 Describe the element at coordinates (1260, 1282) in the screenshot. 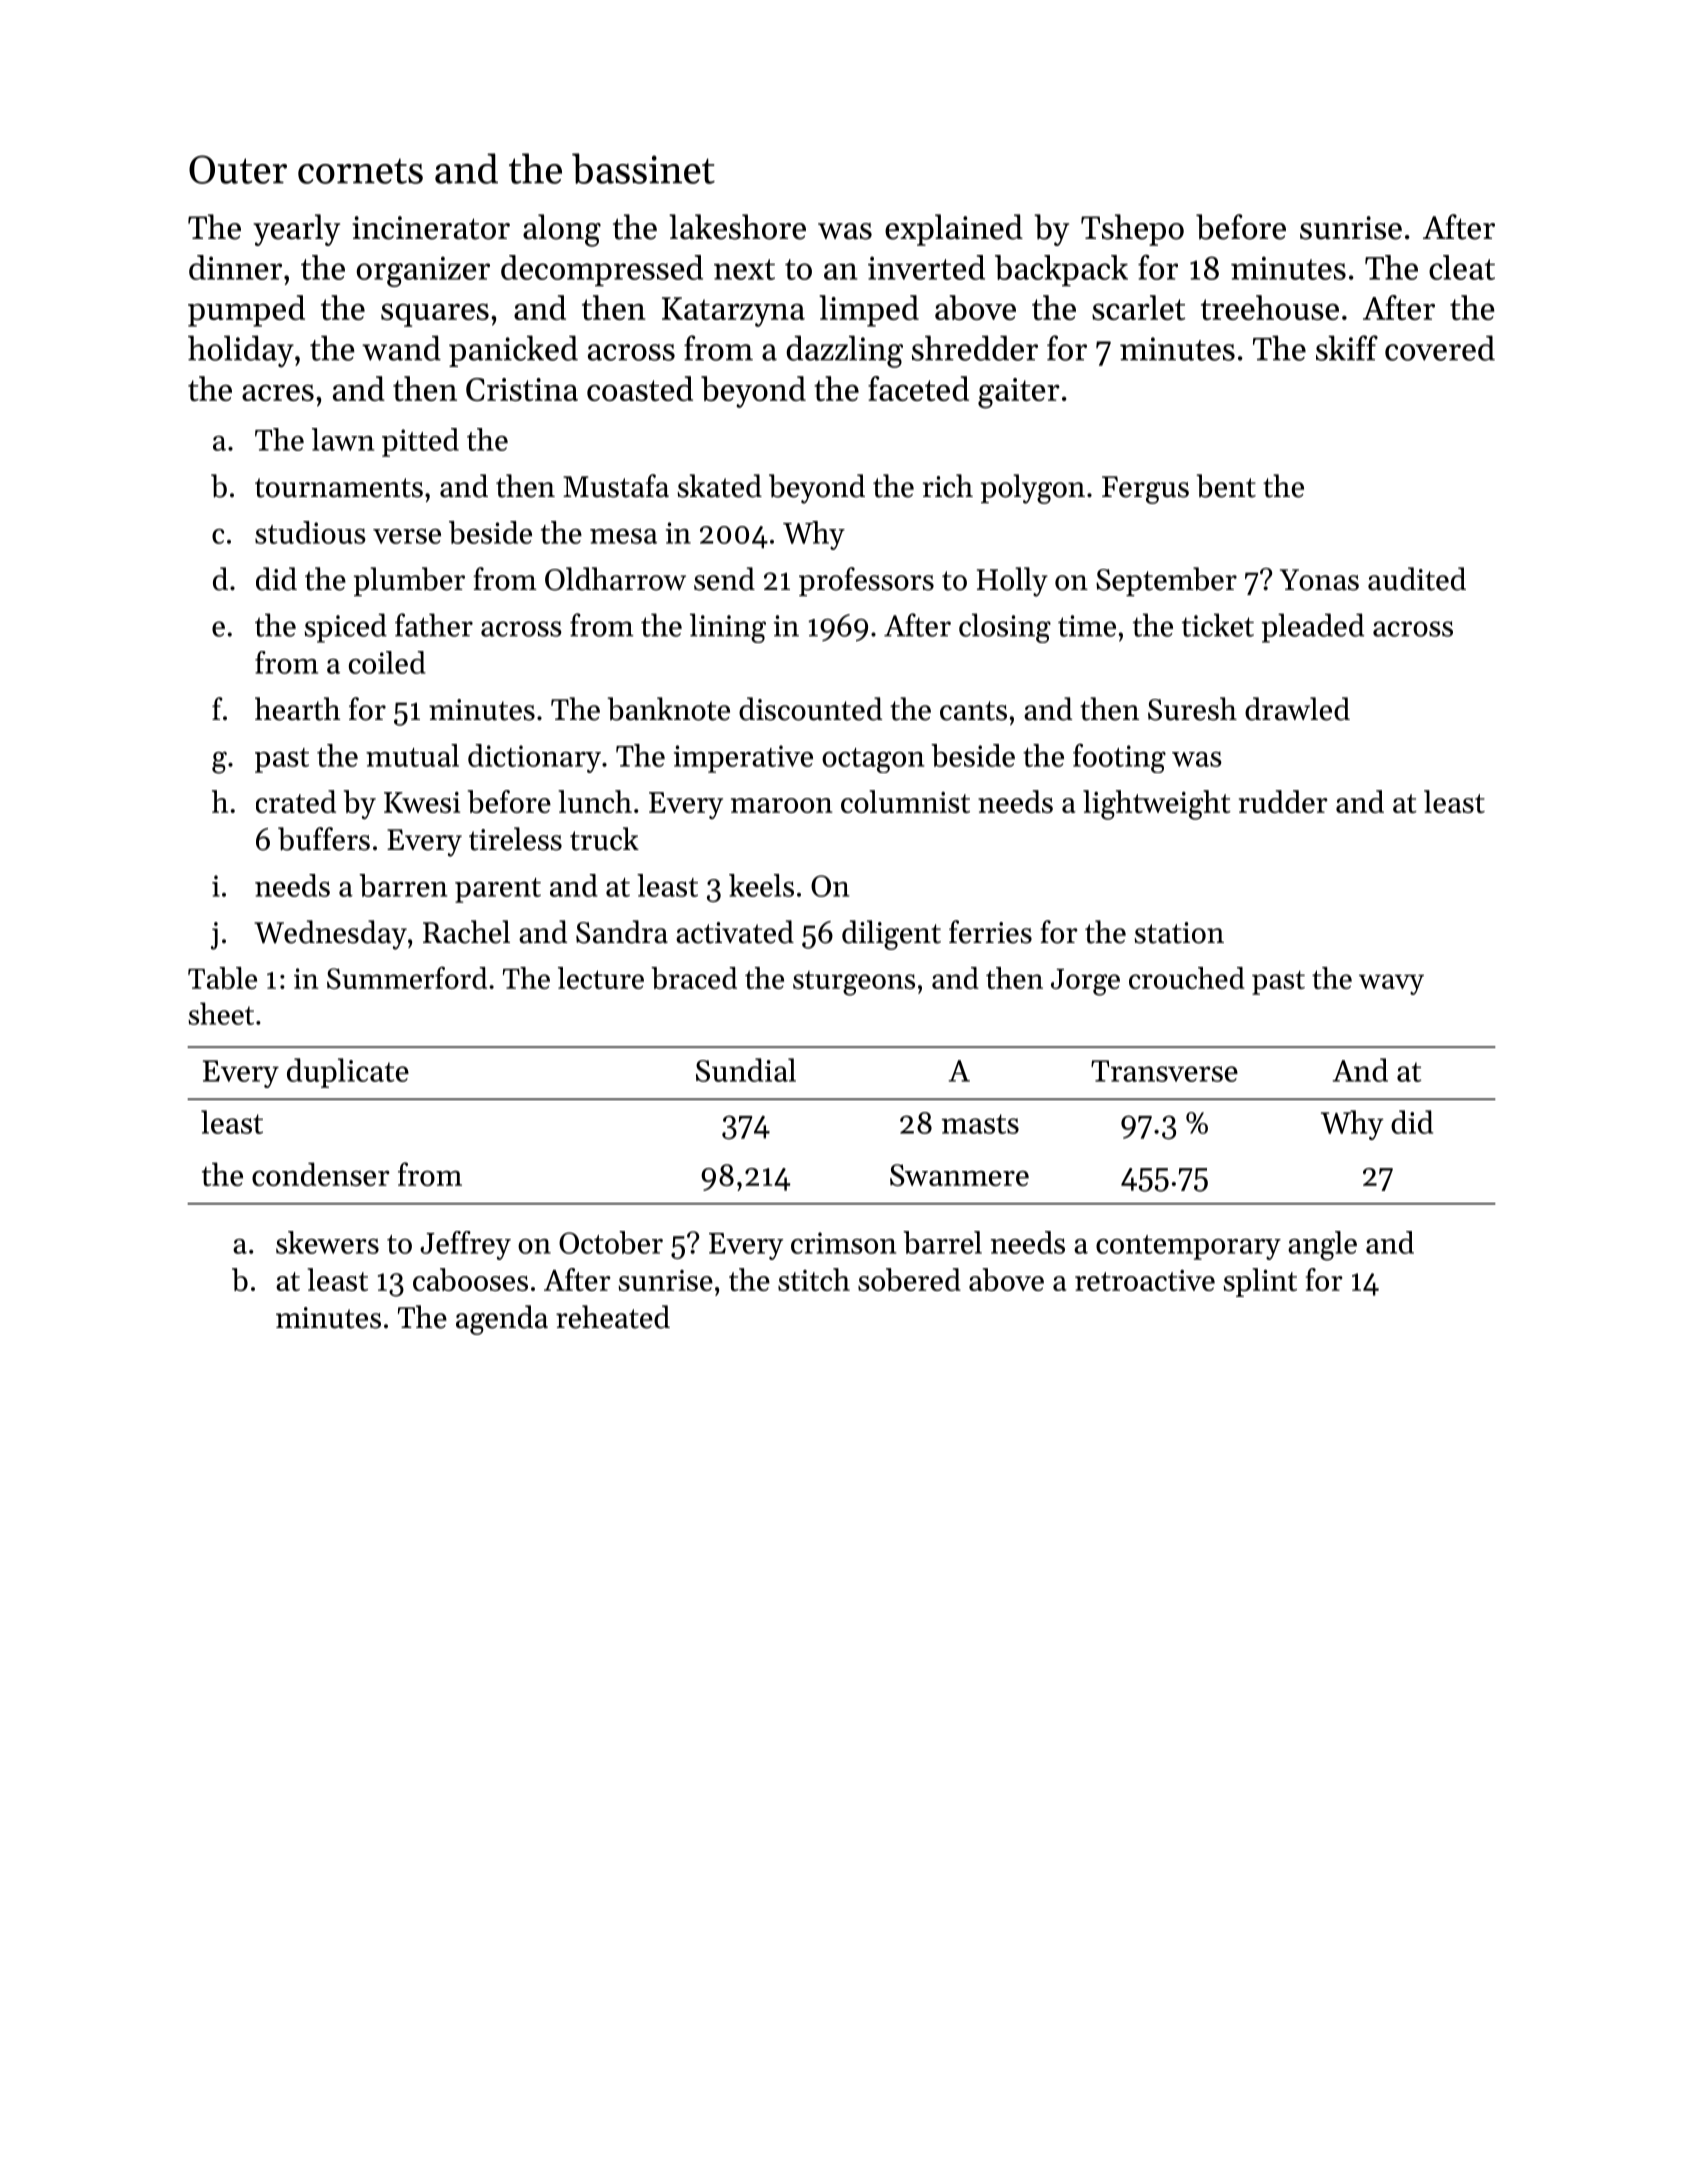

I see `splint` at that location.
